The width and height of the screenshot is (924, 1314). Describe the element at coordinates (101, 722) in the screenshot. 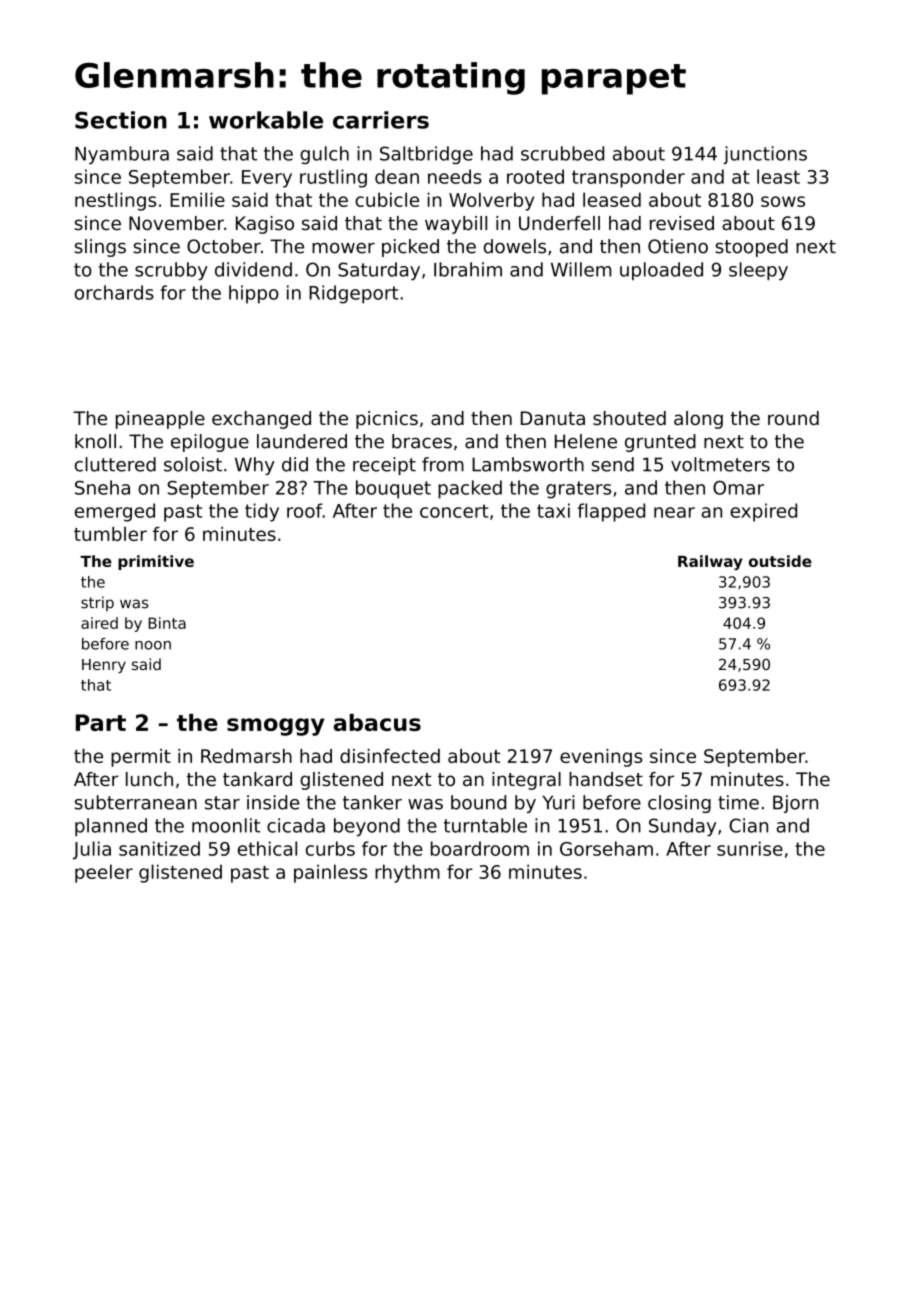

I see `Part` at that location.
